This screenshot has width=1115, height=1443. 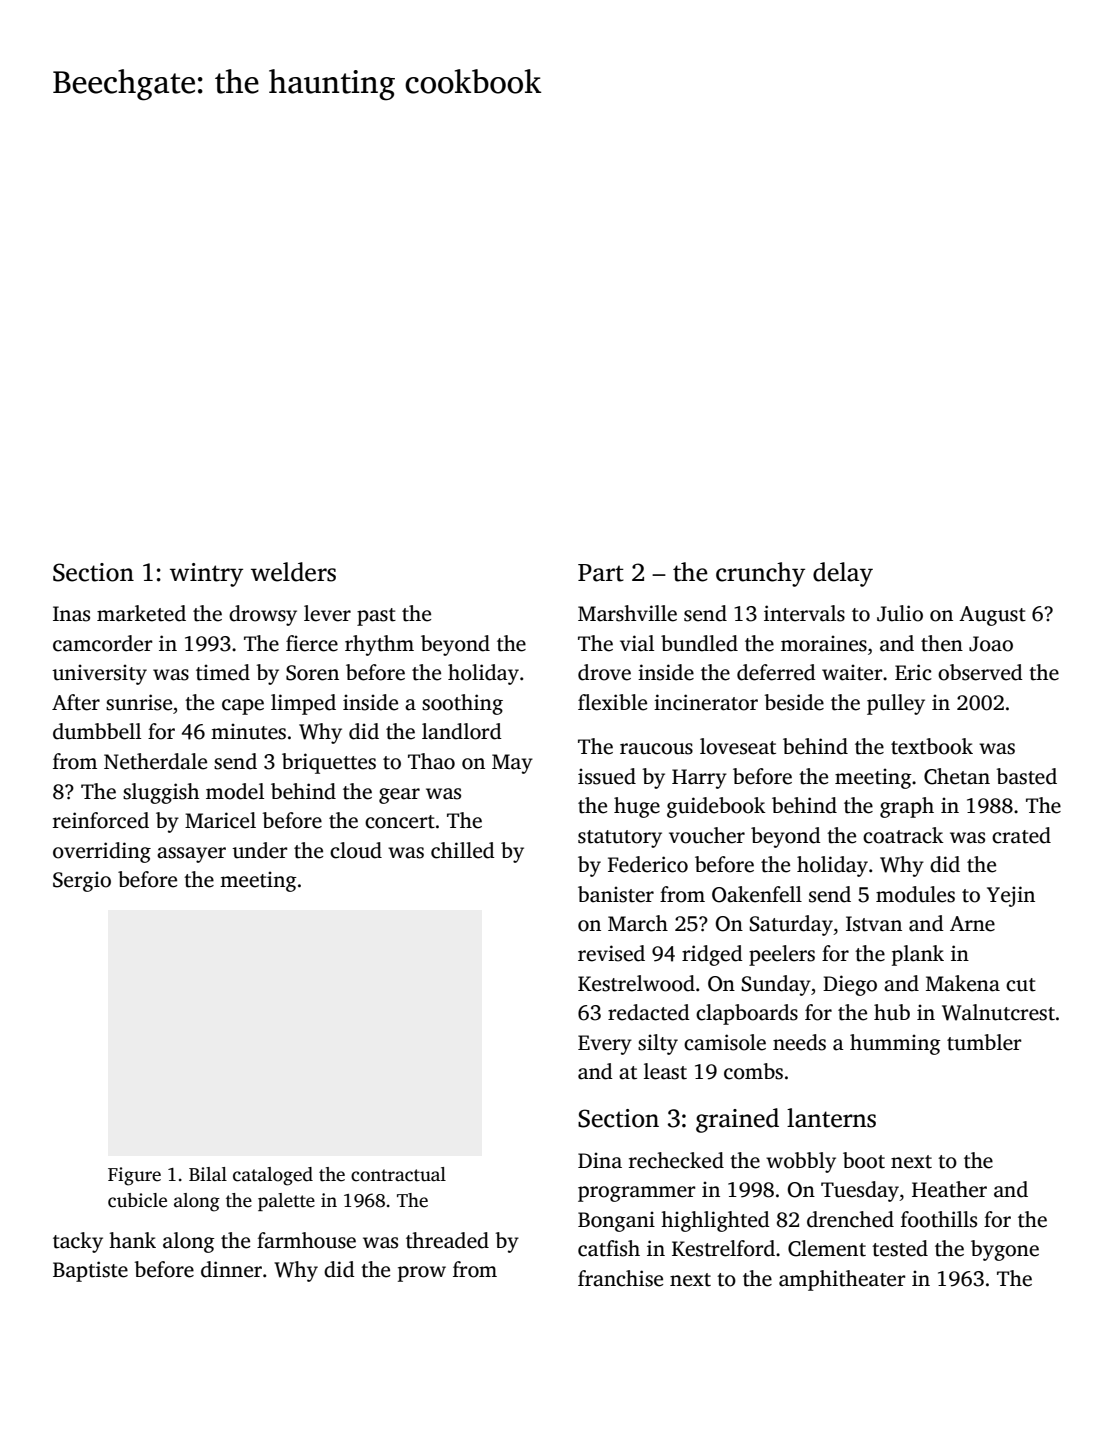 I want to click on lanterns, so click(x=831, y=1118).
